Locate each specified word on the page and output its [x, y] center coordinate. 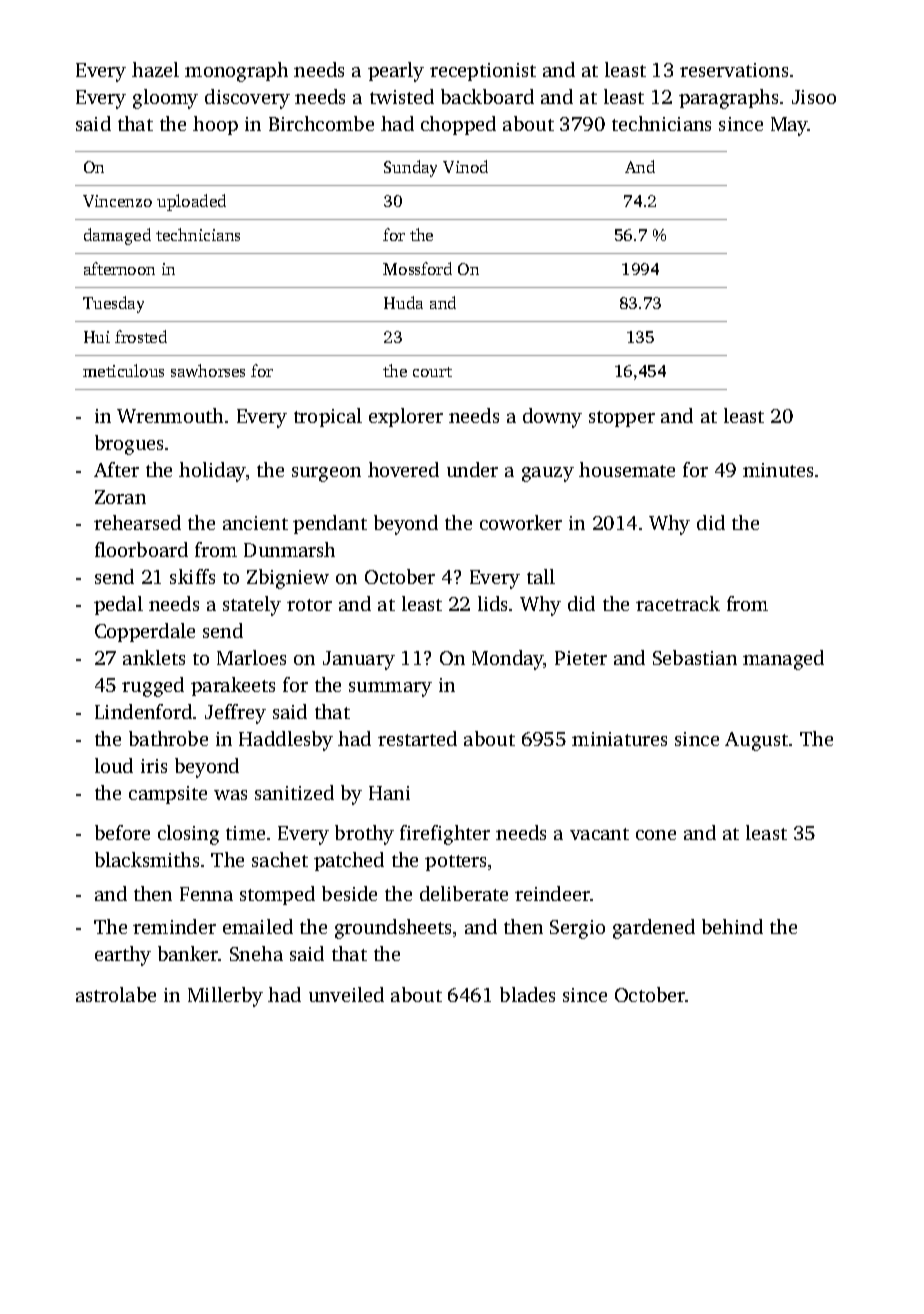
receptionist [483, 72]
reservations [734, 70]
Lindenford [143, 711]
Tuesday [113, 304]
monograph [236, 72]
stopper [622, 419]
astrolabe [116, 994]
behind [732, 926]
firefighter [445, 835]
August [756, 741]
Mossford [417, 268]
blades [527, 994]
